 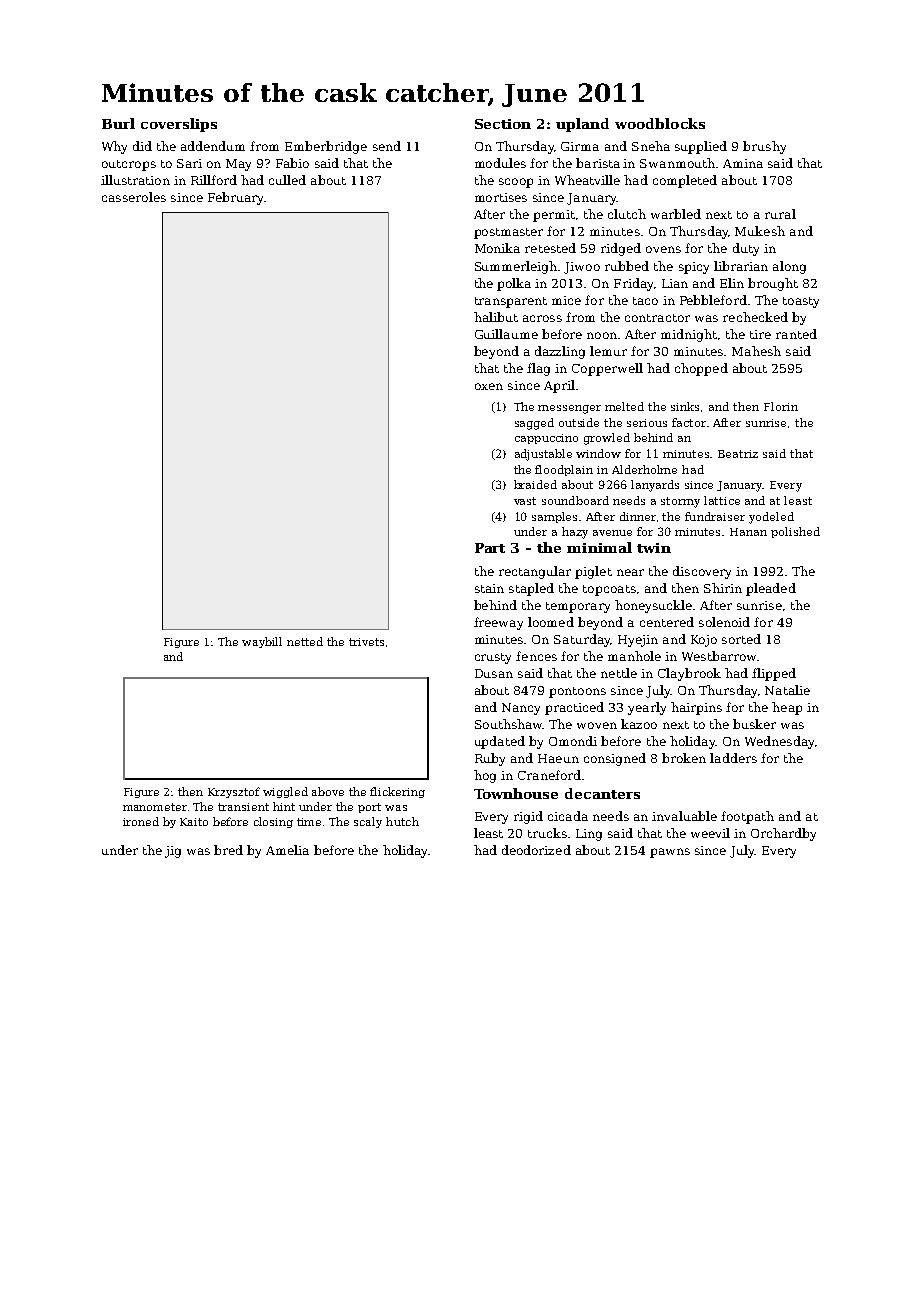 I want to click on Mukesh, so click(x=760, y=231).
